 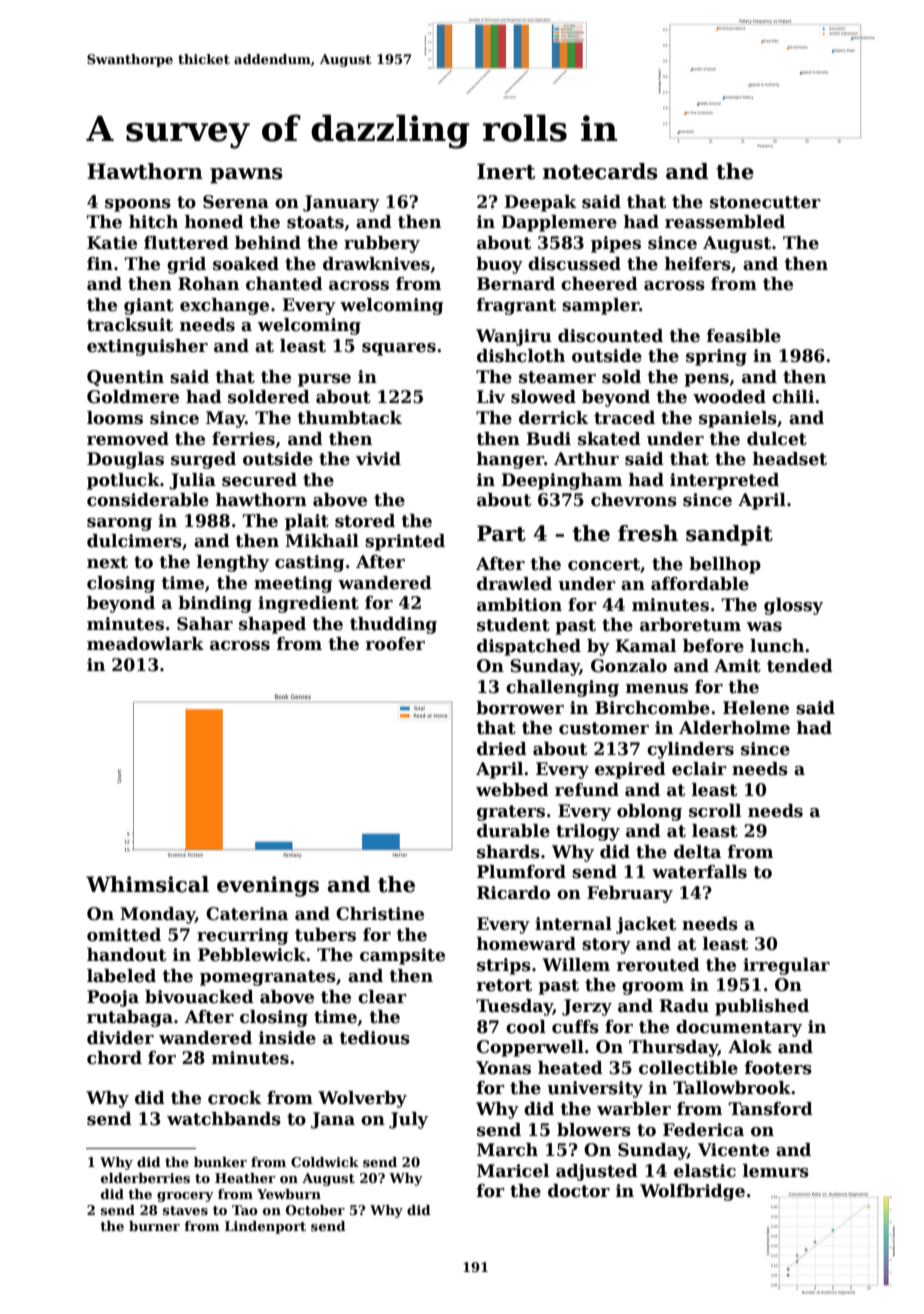 I want to click on shards, so click(x=508, y=852).
